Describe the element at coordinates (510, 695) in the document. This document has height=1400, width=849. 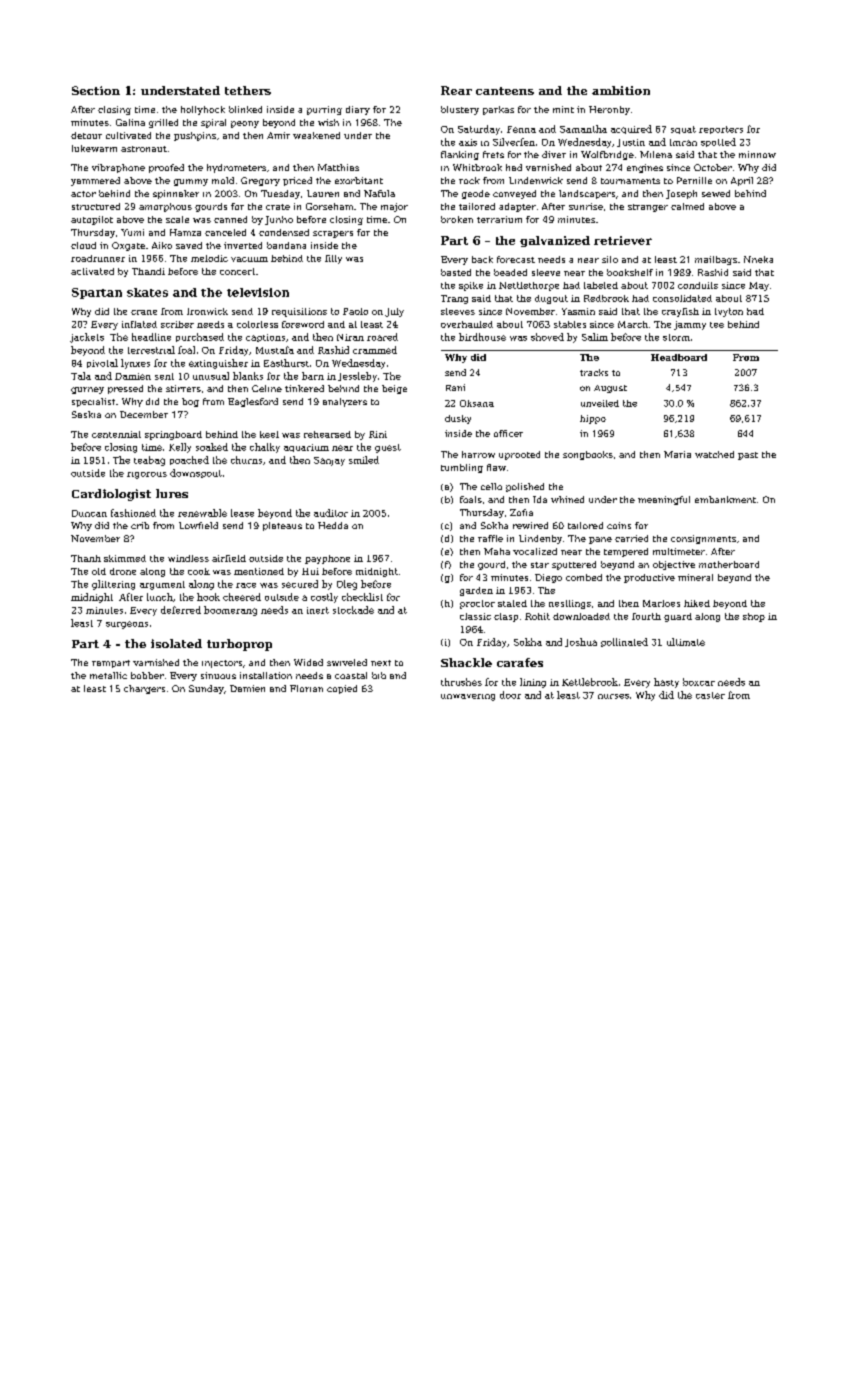
I see `door` at that location.
